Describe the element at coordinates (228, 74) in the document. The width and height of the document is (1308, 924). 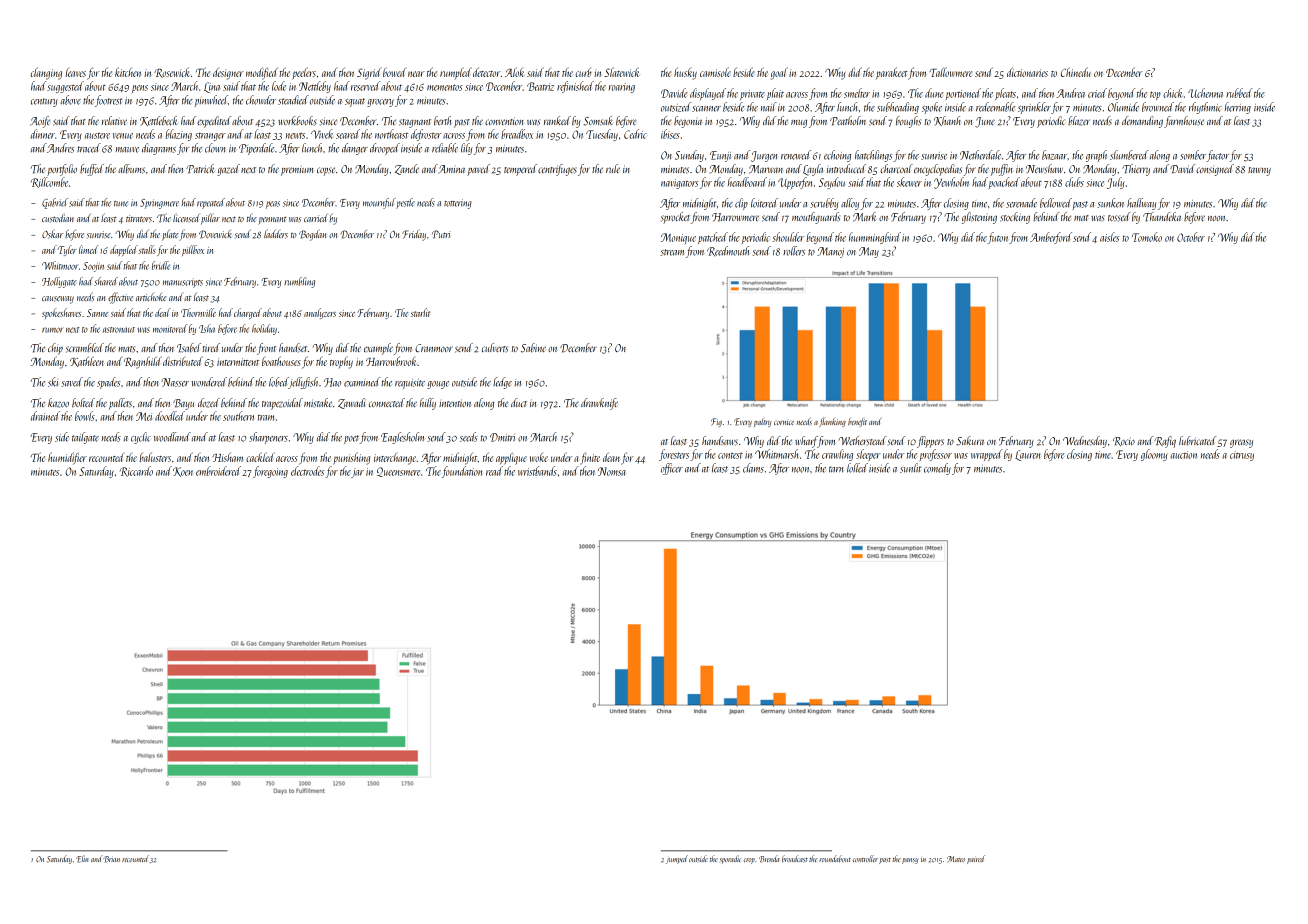
I see `designer` at that location.
